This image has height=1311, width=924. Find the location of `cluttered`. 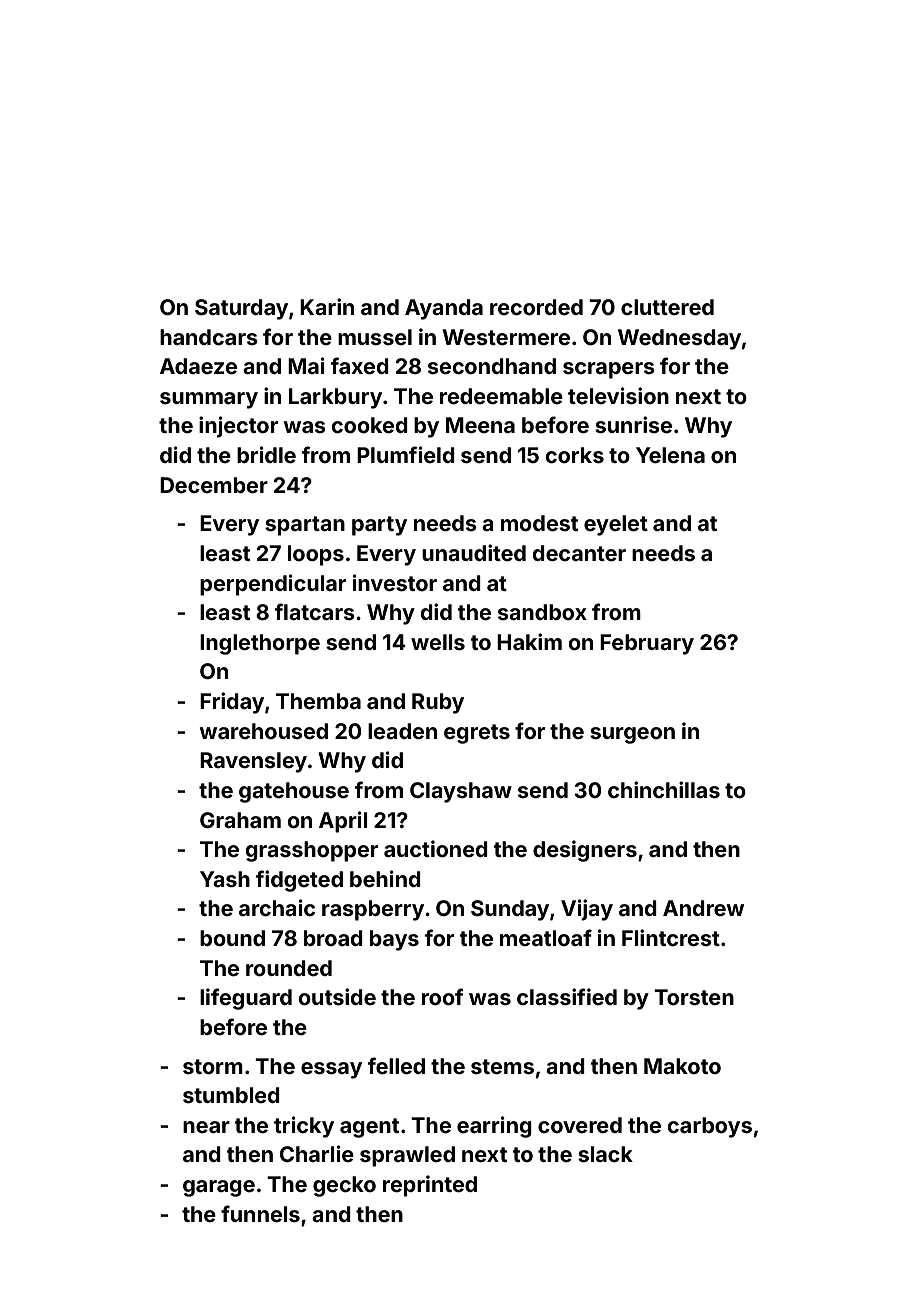

cluttered is located at coordinates (667, 307).
